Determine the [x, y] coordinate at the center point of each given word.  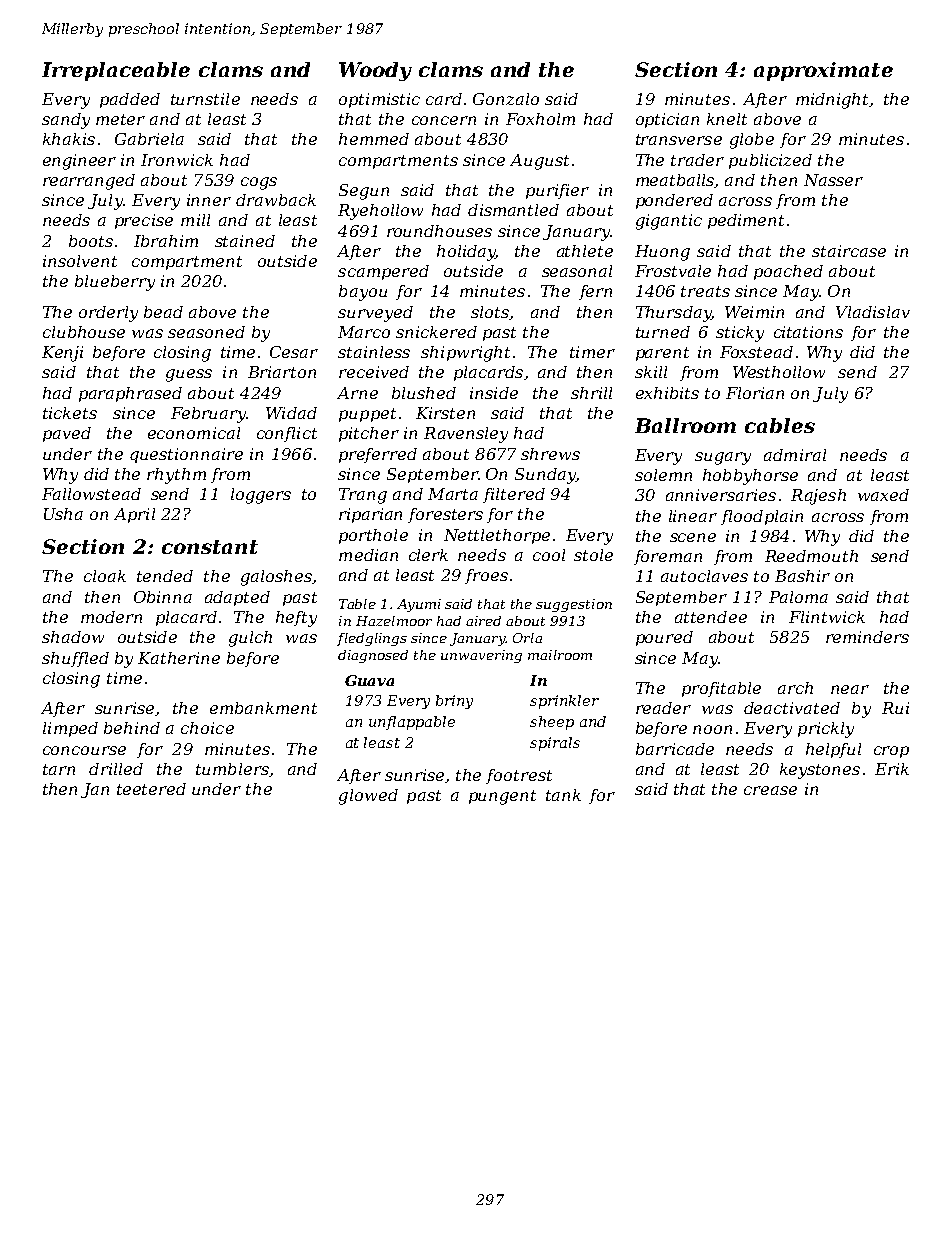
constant [210, 547]
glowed [368, 797]
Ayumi [419, 605]
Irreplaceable [116, 71]
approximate [823, 71]
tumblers [232, 769]
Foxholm [540, 119]
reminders [867, 637]
